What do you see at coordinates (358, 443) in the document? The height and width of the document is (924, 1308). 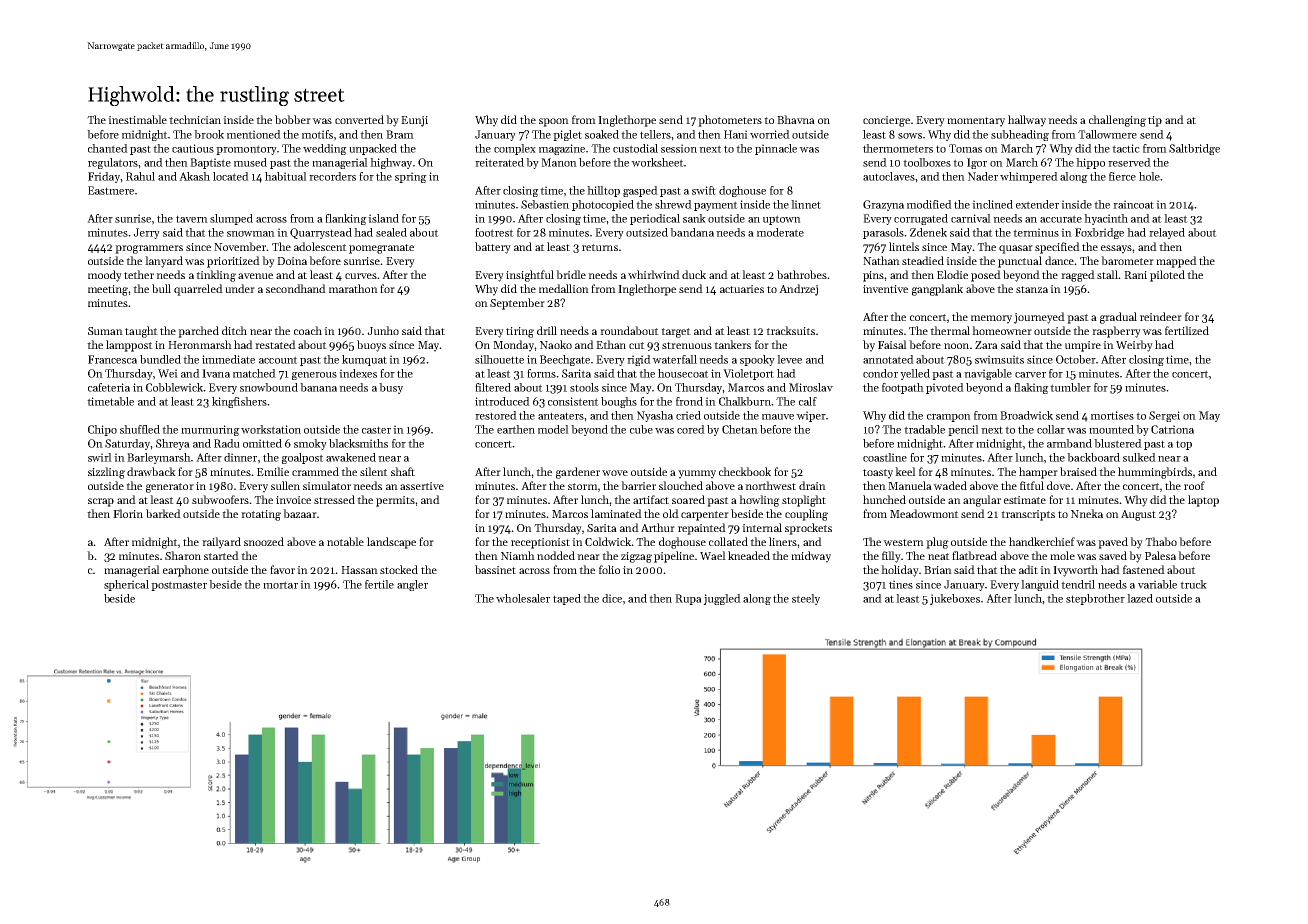 I see `blacksmiths` at bounding box center [358, 443].
